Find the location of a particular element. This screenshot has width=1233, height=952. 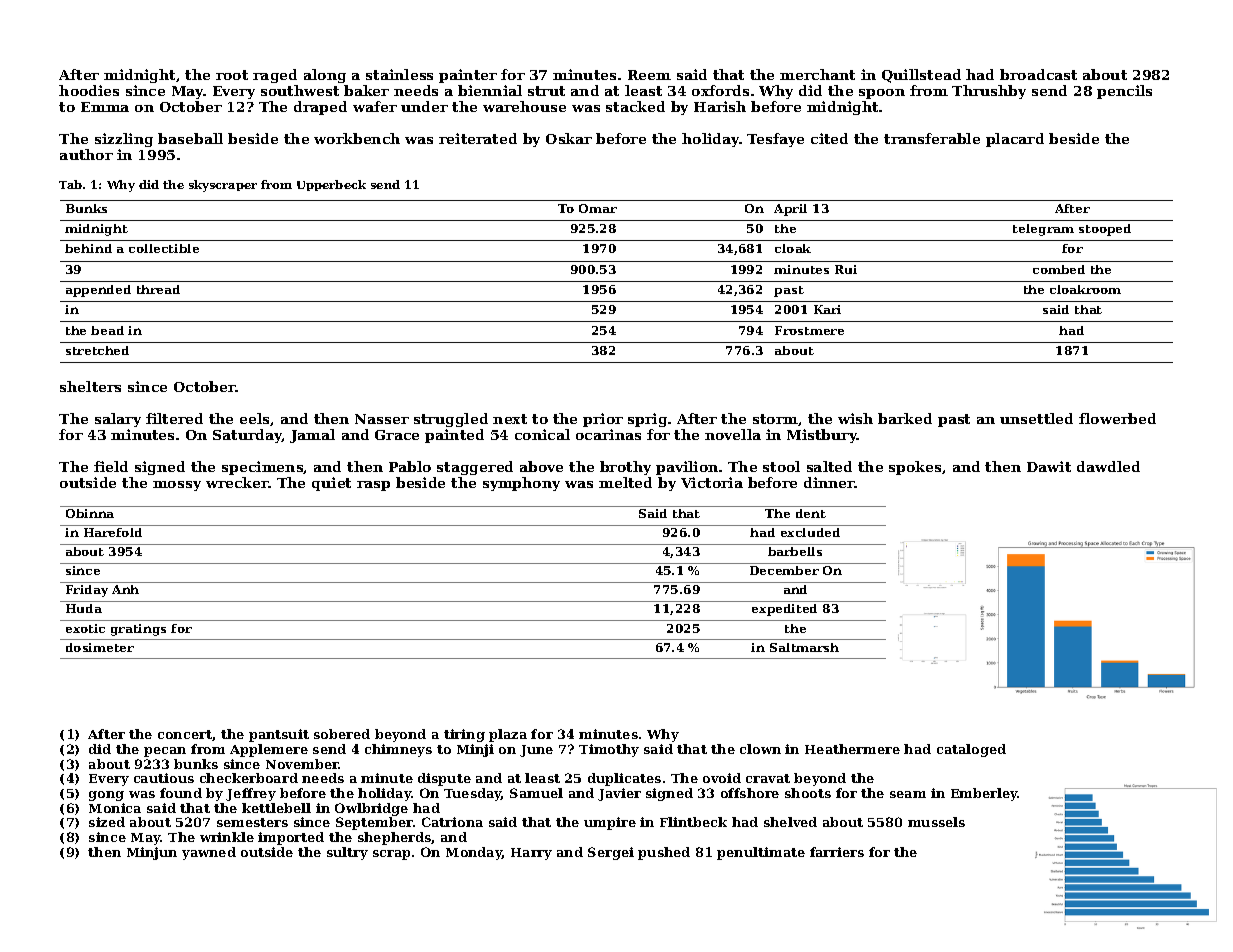

Samuel is located at coordinates (536, 793).
